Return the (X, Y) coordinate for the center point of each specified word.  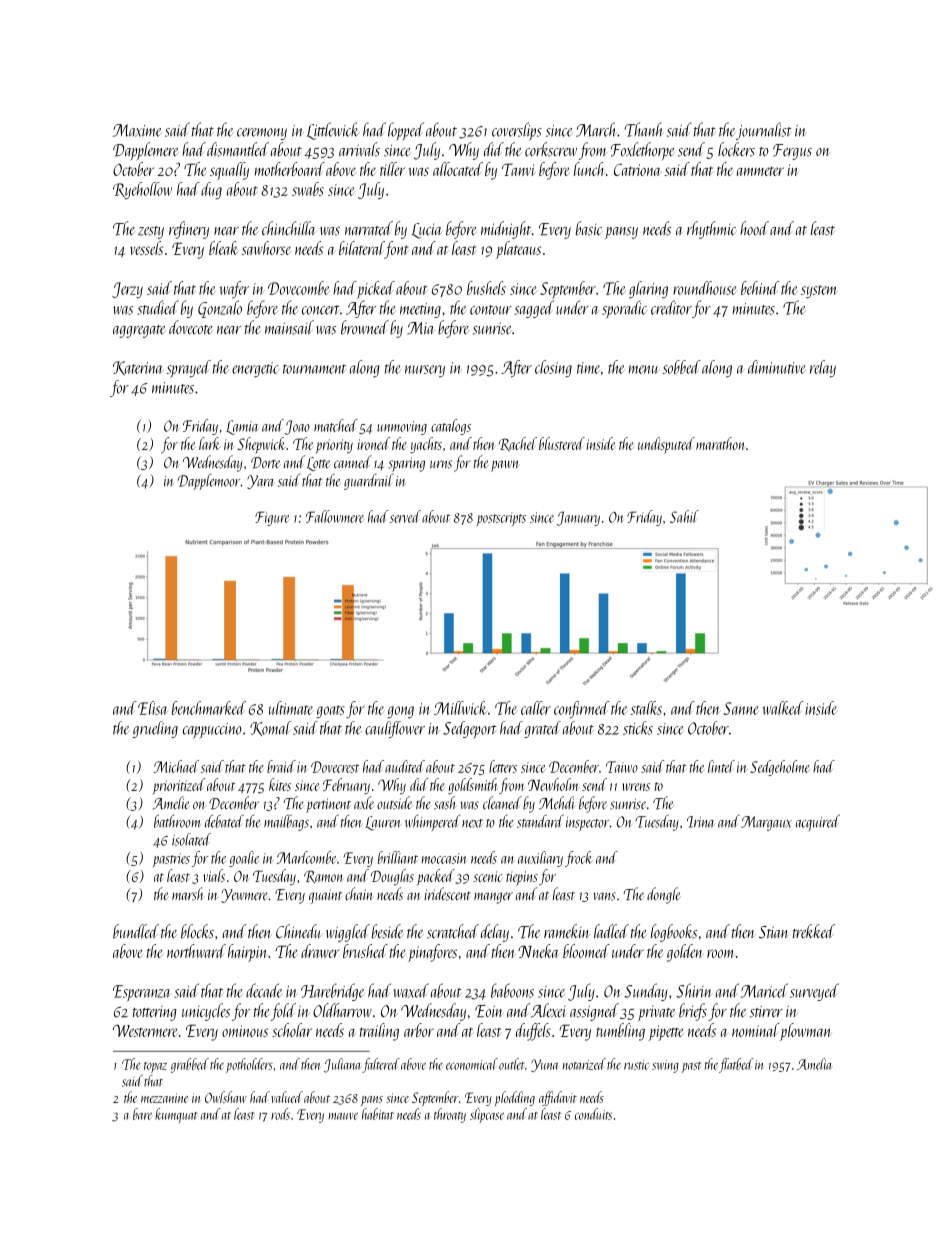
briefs (693, 1012)
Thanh (643, 129)
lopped (406, 131)
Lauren (382, 823)
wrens (636, 787)
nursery (425, 371)
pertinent (328, 806)
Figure (272, 518)
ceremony (262, 134)
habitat (378, 1114)
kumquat (176, 1115)
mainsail (289, 327)
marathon (721, 443)
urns (441, 464)
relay (823, 368)
